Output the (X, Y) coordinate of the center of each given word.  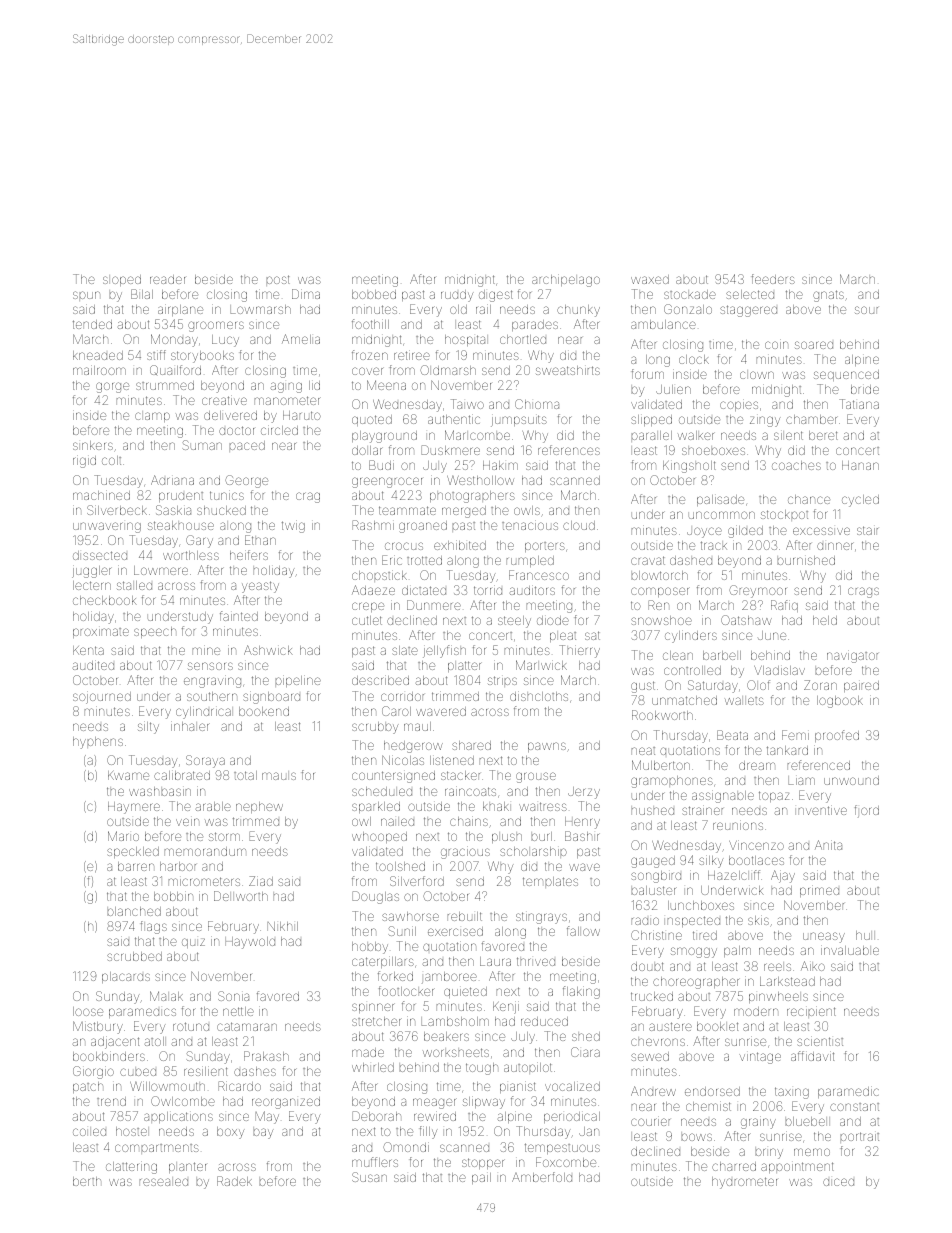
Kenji (506, 1007)
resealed (164, 1182)
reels (777, 967)
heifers (249, 555)
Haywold (250, 943)
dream (757, 765)
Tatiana (859, 404)
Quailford (175, 370)
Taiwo (467, 404)
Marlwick (541, 665)
